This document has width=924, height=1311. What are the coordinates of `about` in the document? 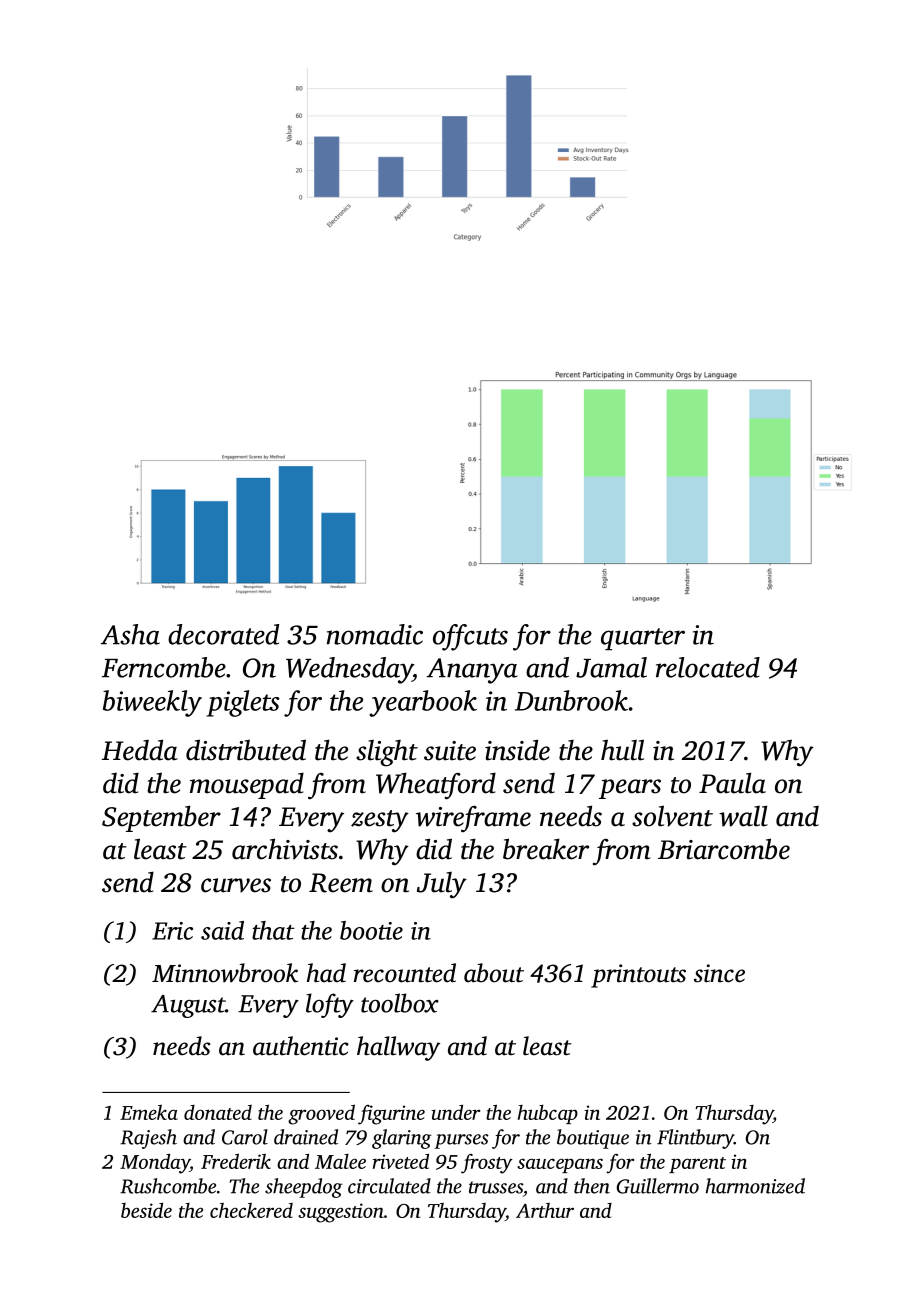 It's located at (494, 973).
